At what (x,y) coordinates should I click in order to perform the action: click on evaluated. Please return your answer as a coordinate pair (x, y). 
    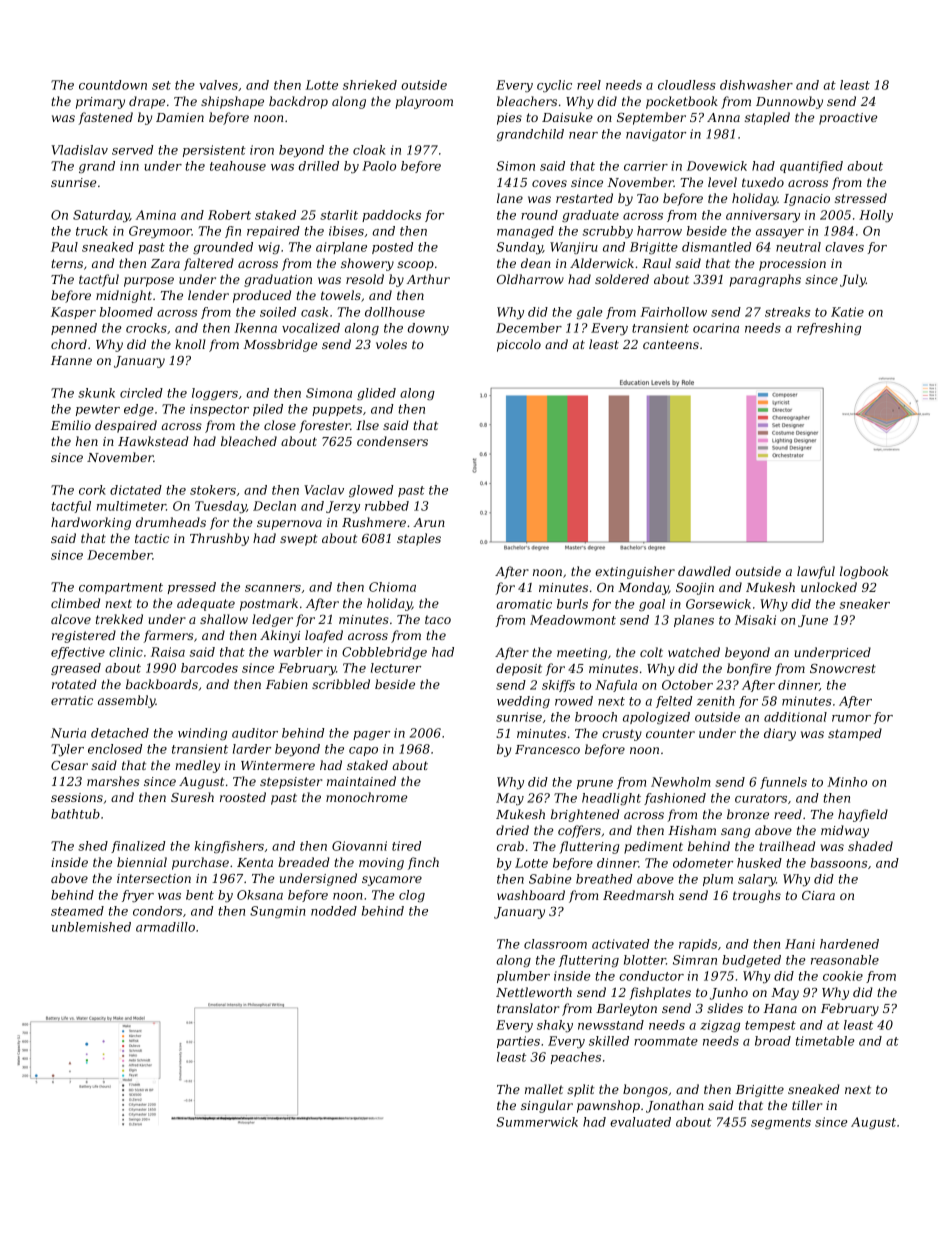
    Looking at the image, I should click on (640, 1122).
